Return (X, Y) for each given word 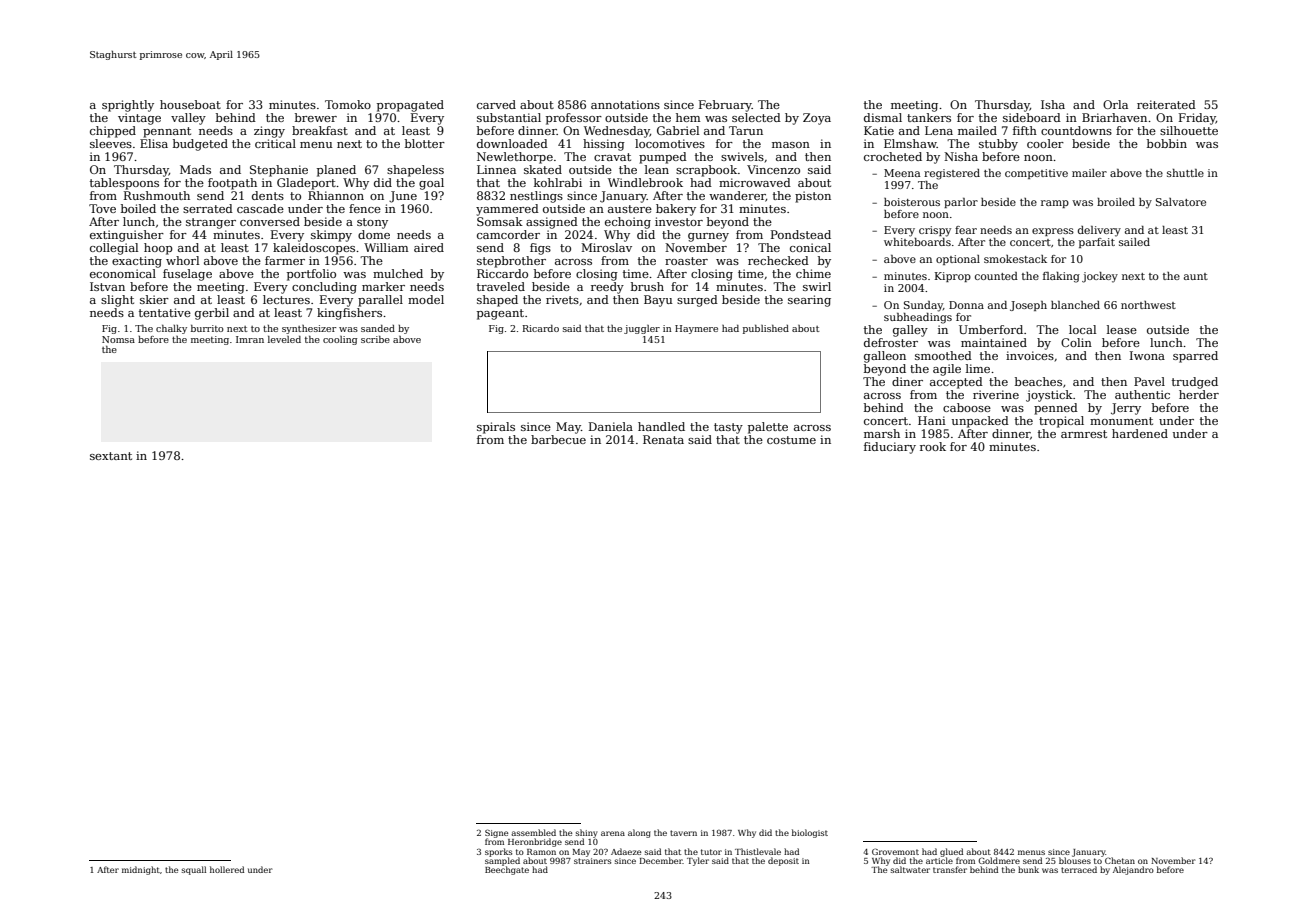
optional (958, 260)
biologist (810, 833)
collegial (114, 249)
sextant (111, 456)
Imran (250, 339)
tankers (929, 117)
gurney (708, 237)
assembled (533, 832)
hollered (227, 869)
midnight (141, 870)
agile (947, 370)
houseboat (190, 104)
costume (791, 440)
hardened (1140, 433)
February (725, 106)
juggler (642, 329)
